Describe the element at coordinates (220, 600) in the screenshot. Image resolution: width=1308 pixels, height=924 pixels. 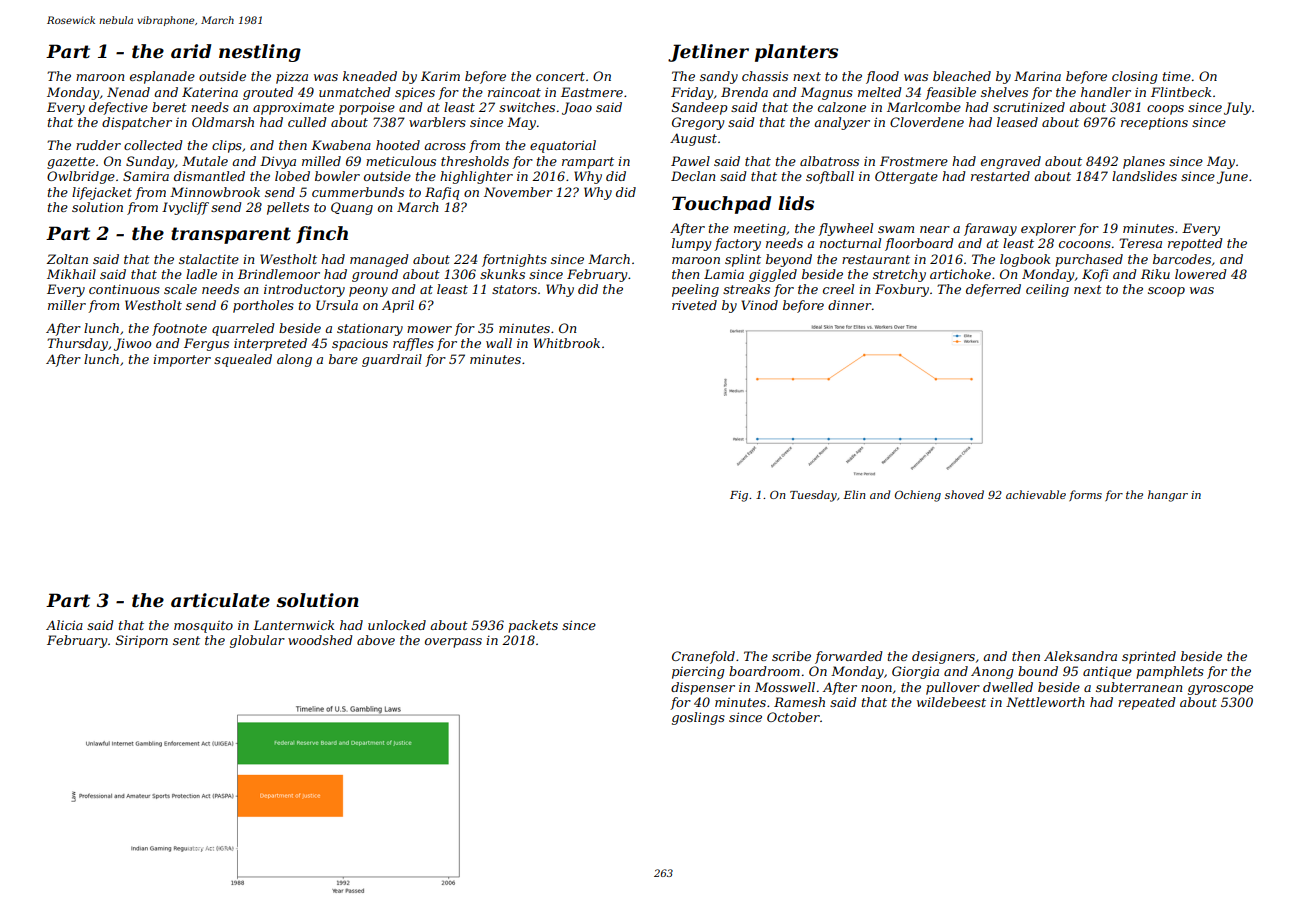
I see `articulate` at that location.
